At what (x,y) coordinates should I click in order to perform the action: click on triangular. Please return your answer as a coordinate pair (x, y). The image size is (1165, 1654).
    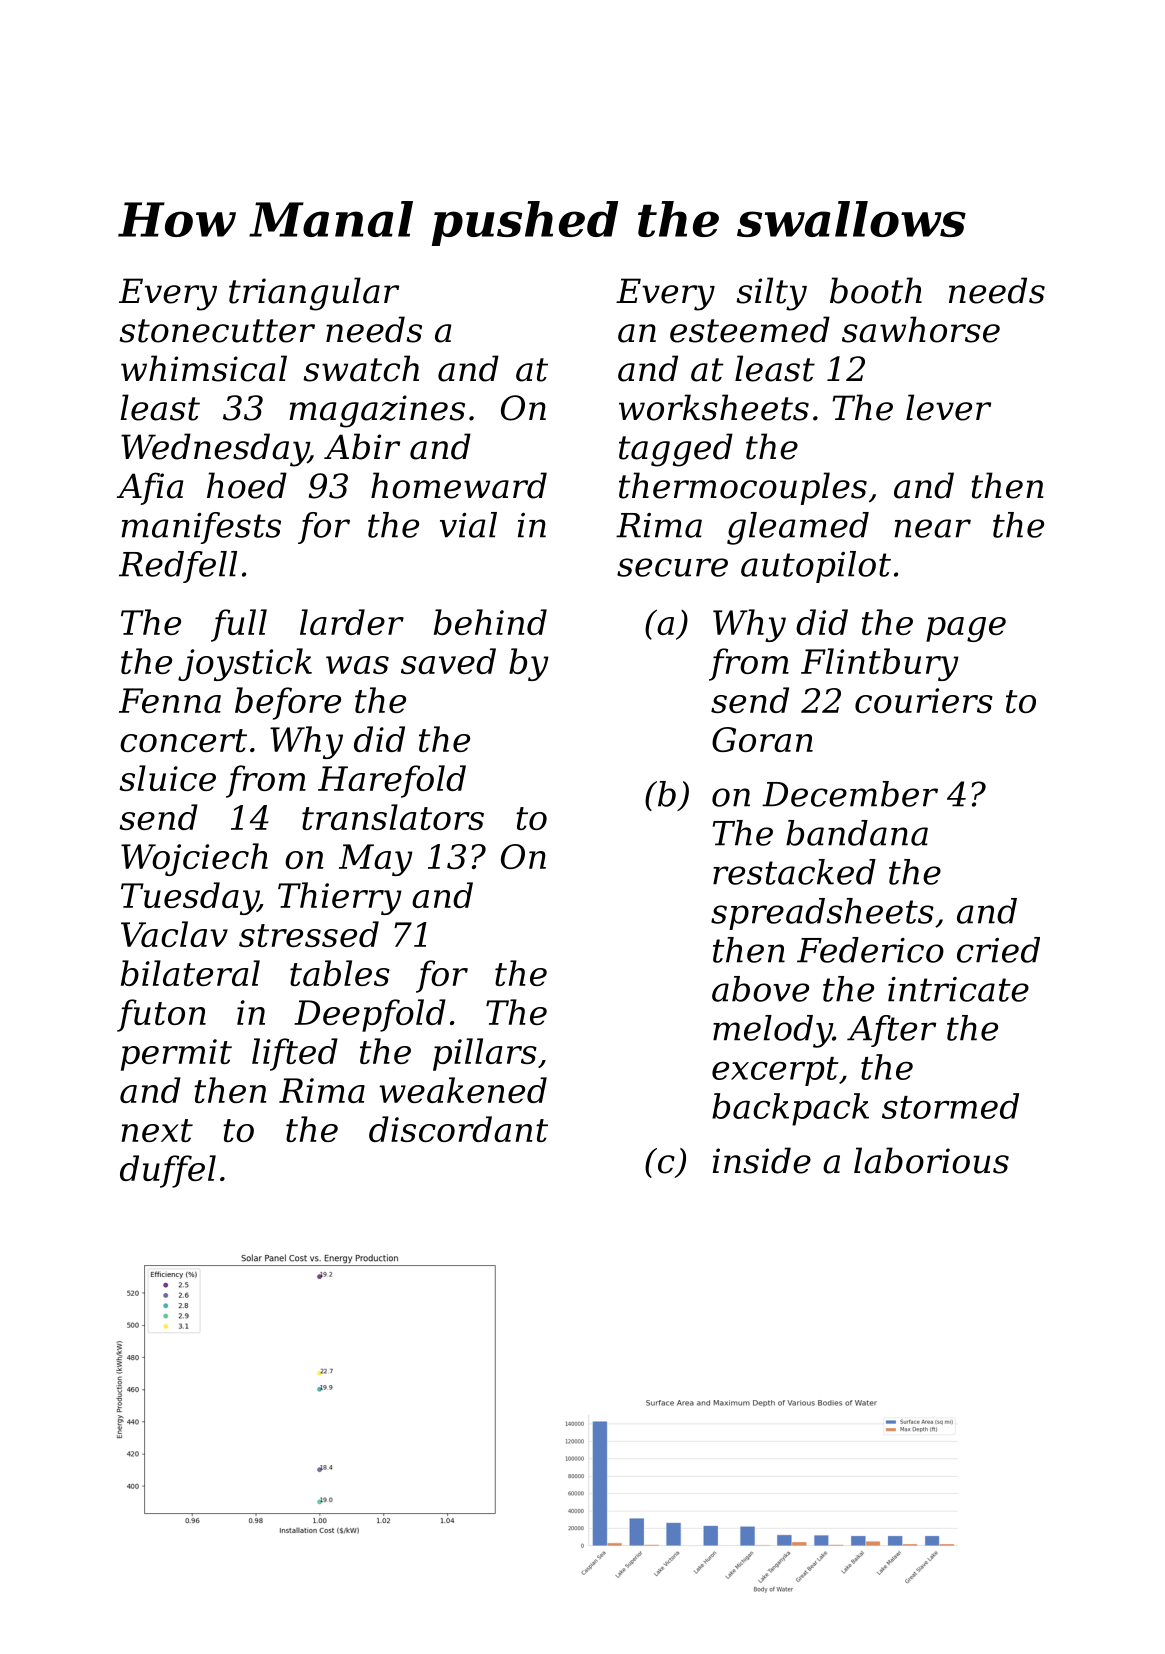
    Looking at the image, I should click on (314, 294).
